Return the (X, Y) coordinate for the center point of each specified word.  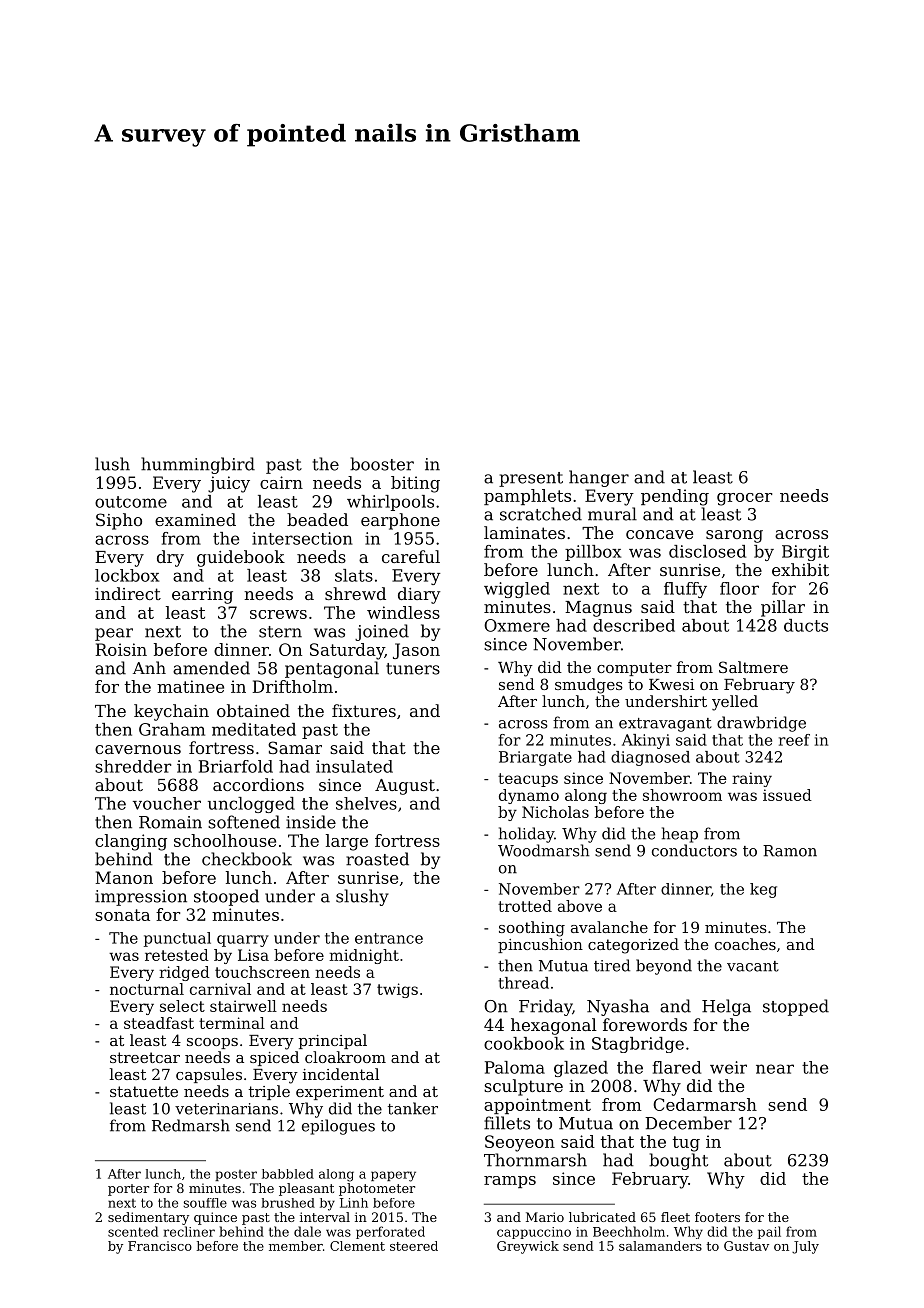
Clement (357, 1246)
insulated (354, 766)
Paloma (515, 1067)
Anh (149, 667)
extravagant (665, 725)
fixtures (364, 710)
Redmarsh (191, 1125)
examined (195, 519)
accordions (258, 784)
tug (686, 1144)
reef (794, 740)
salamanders (660, 1246)
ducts (806, 625)
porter (128, 1190)
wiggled (517, 590)
